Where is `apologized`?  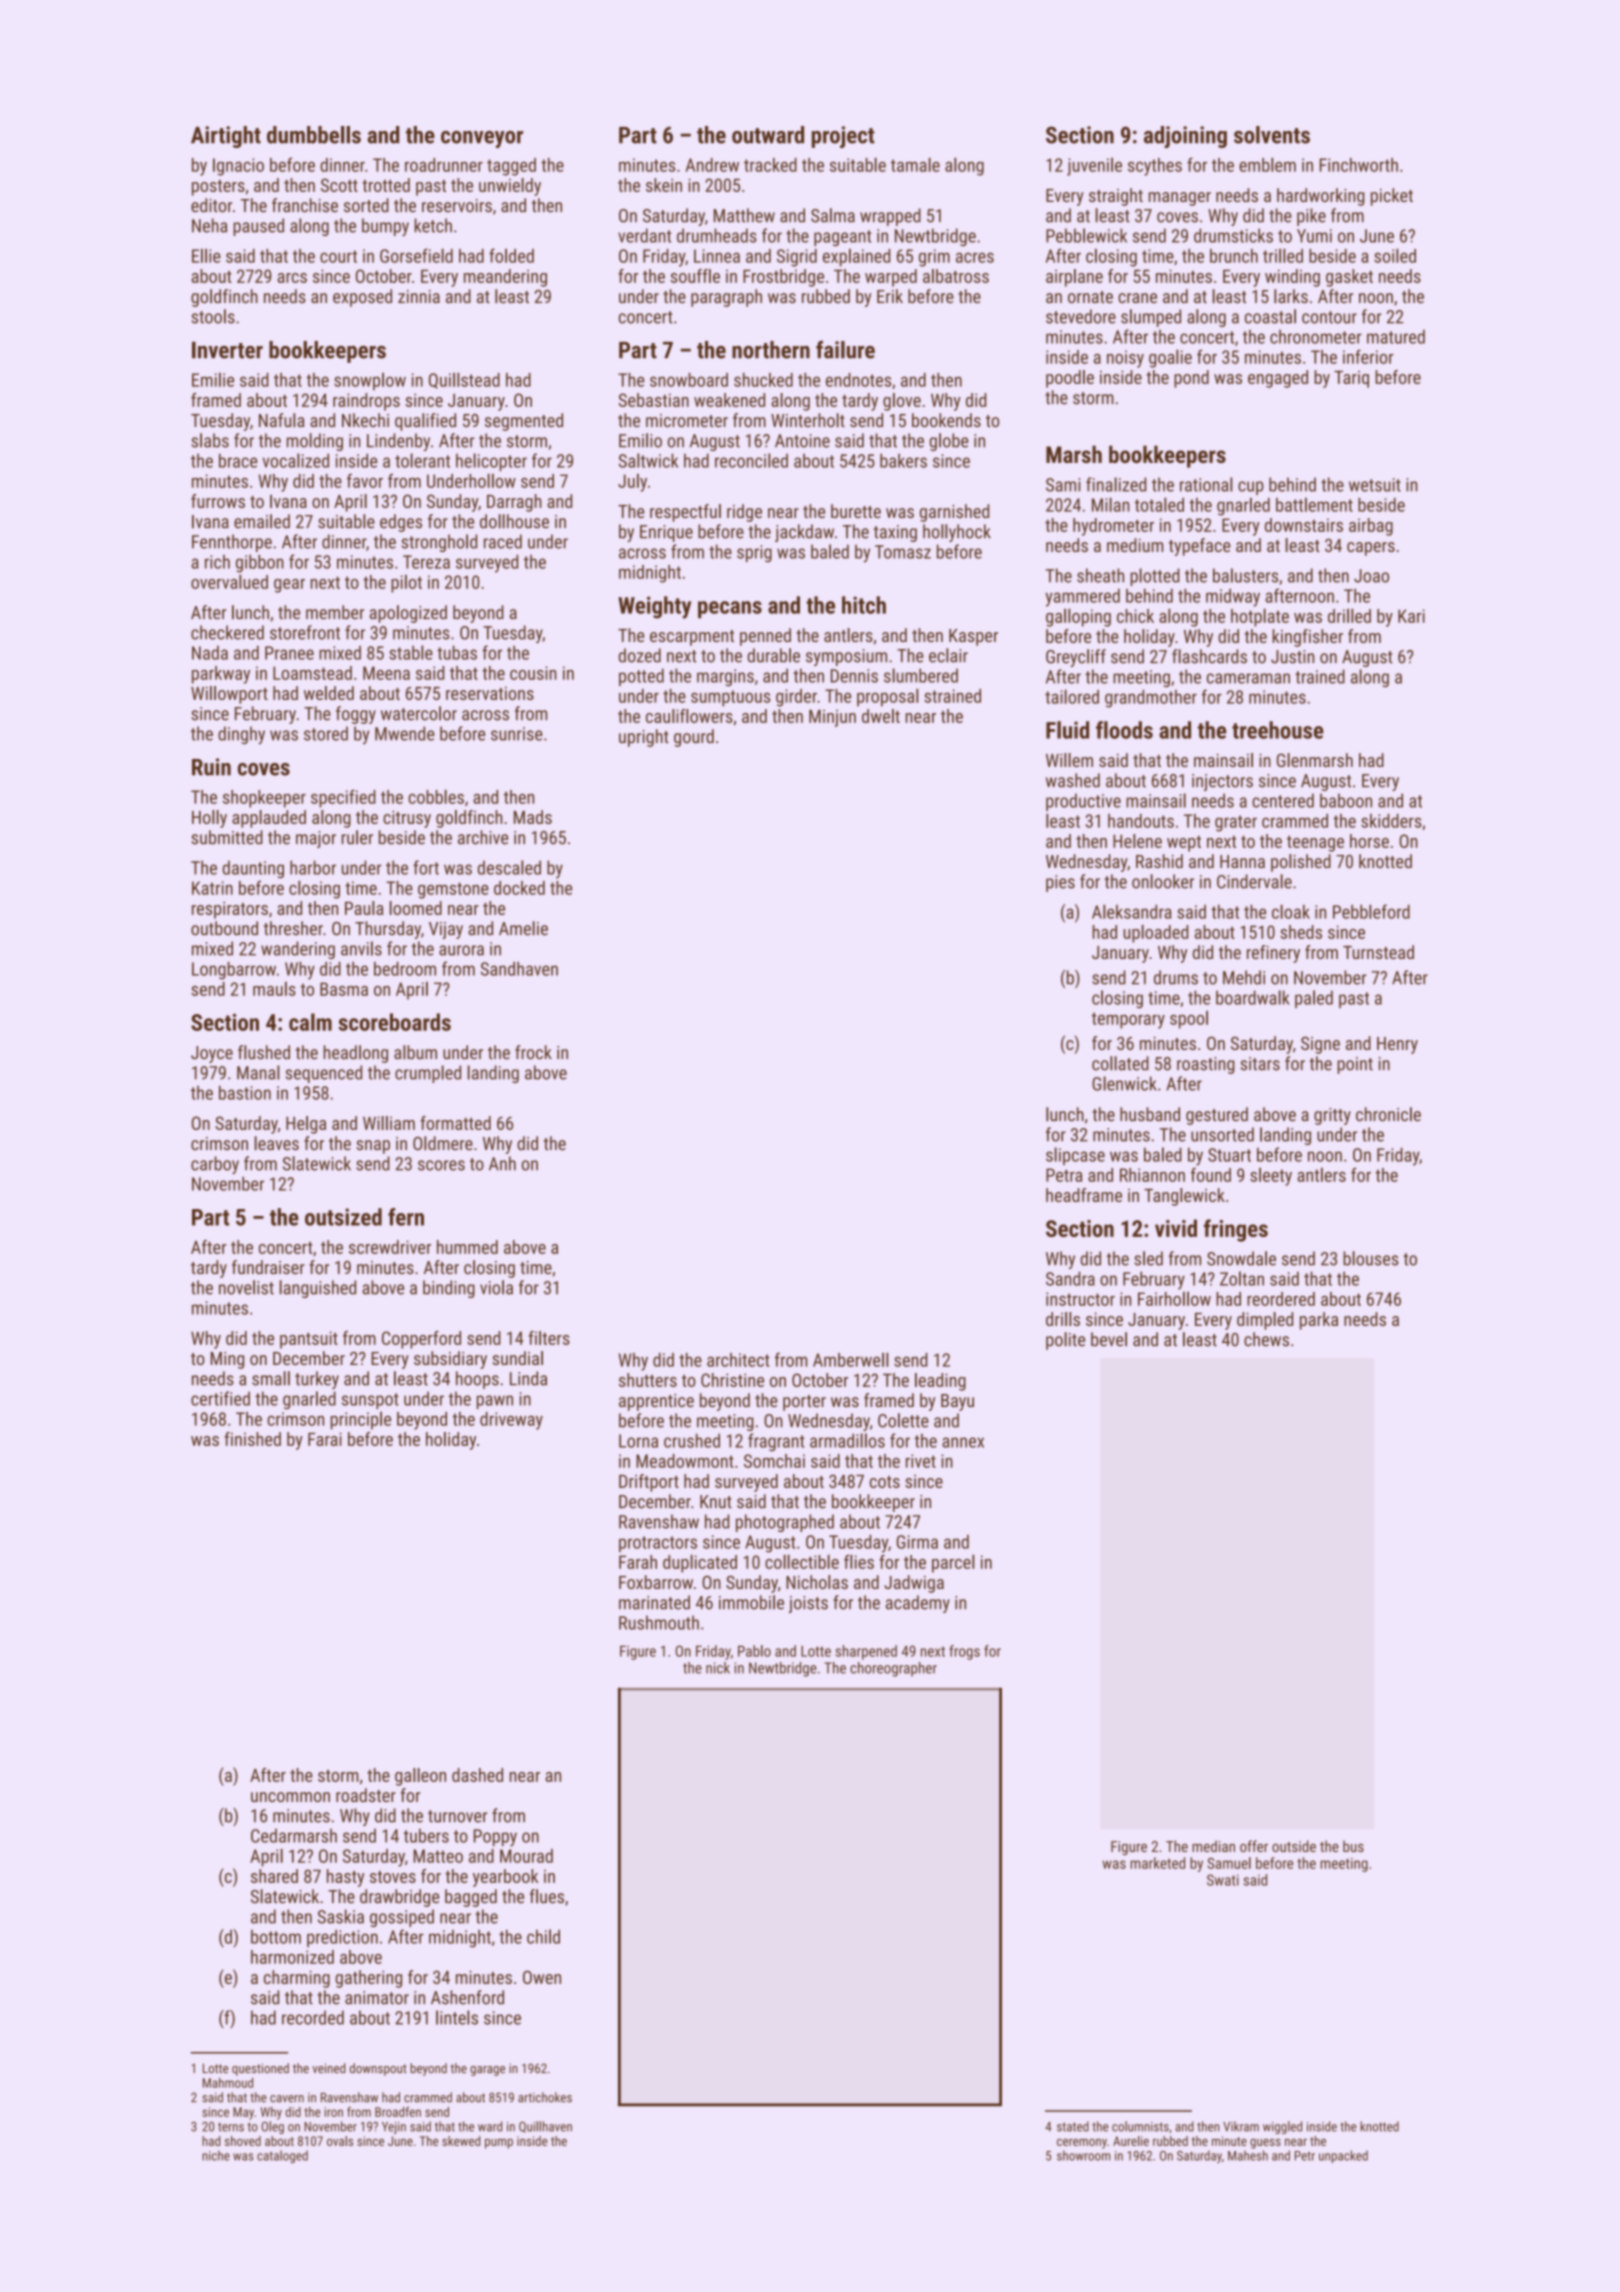 apologized is located at coordinates (408, 614).
